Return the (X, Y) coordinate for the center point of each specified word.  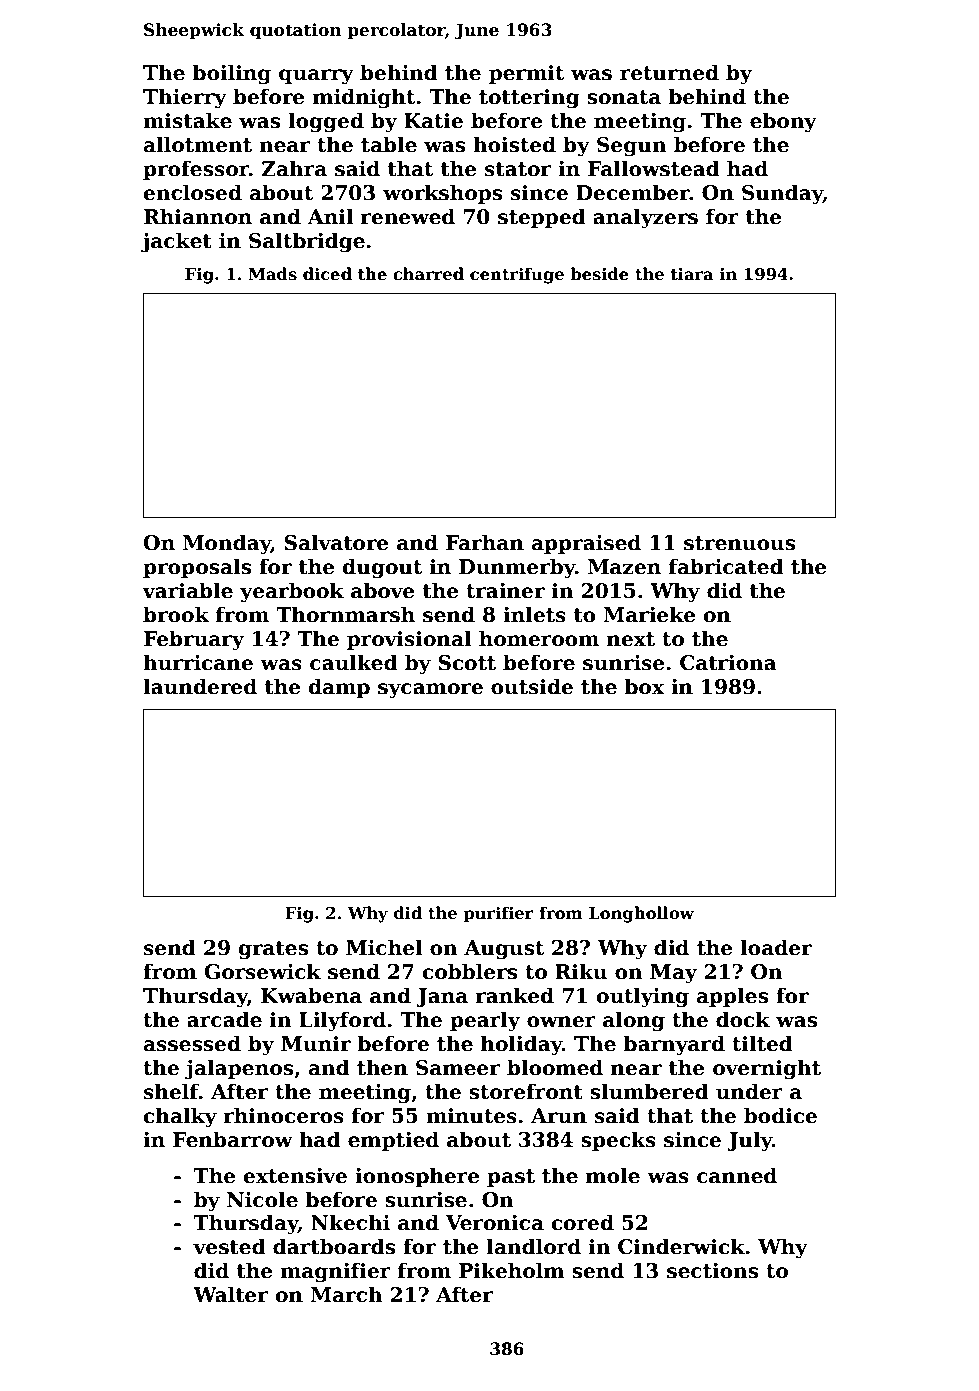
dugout (382, 568)
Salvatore (336, 542)
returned (669, 72)
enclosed (193, 192)
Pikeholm (512, 1270)
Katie (433, 121)
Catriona (728, 663)
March (346, 1294)
